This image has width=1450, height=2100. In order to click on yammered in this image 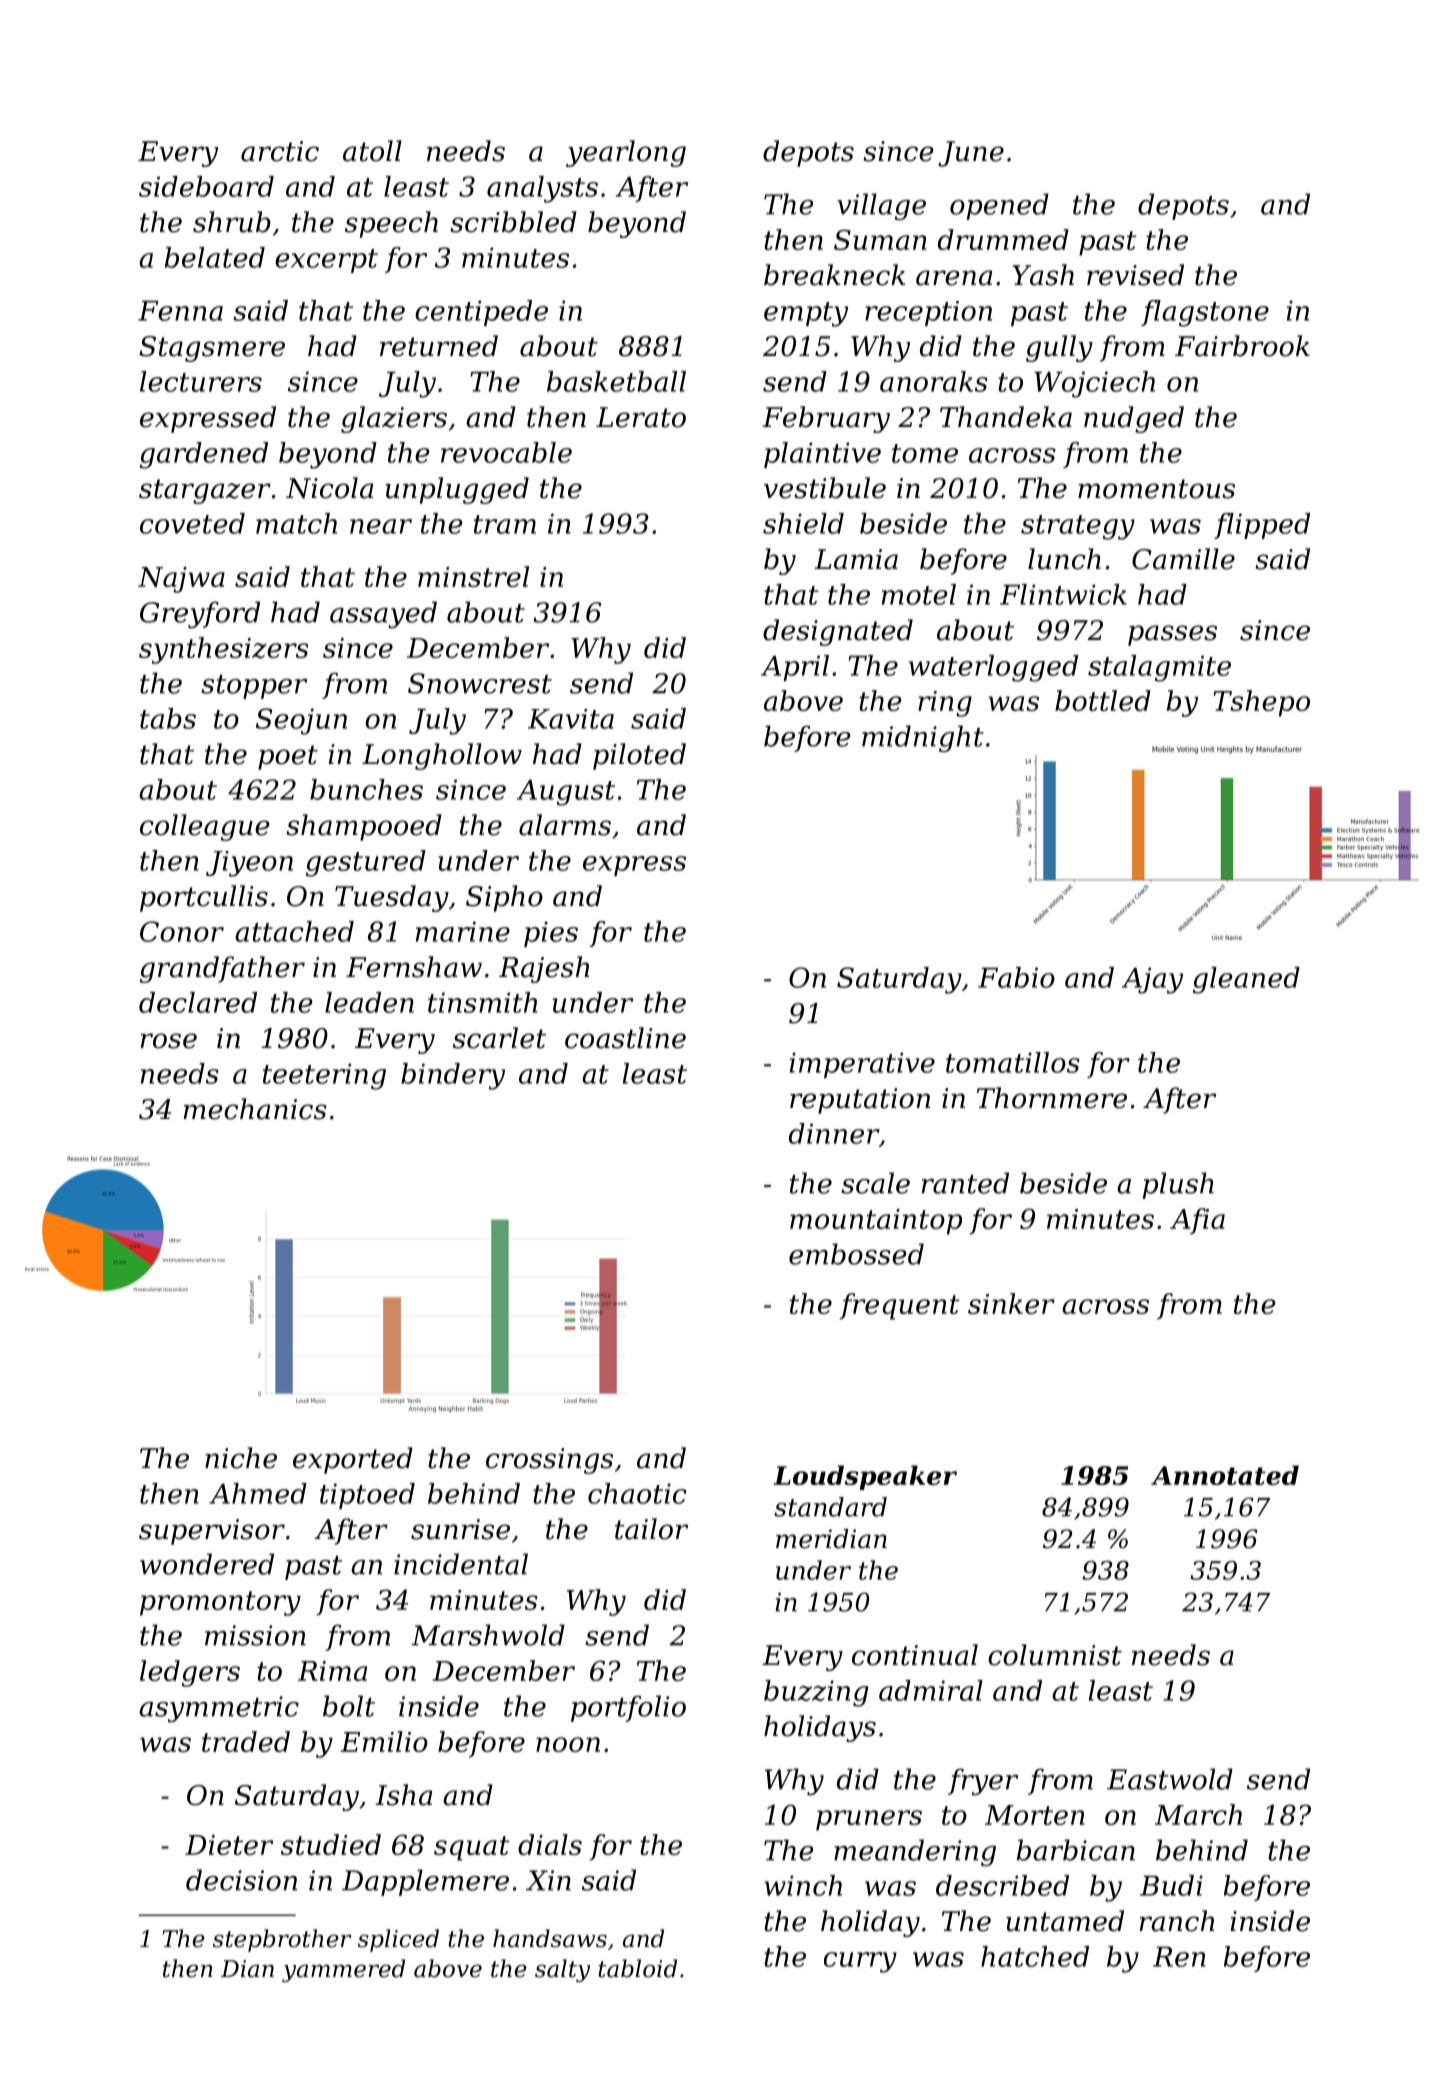, I will do `click(343, 1970)`.
